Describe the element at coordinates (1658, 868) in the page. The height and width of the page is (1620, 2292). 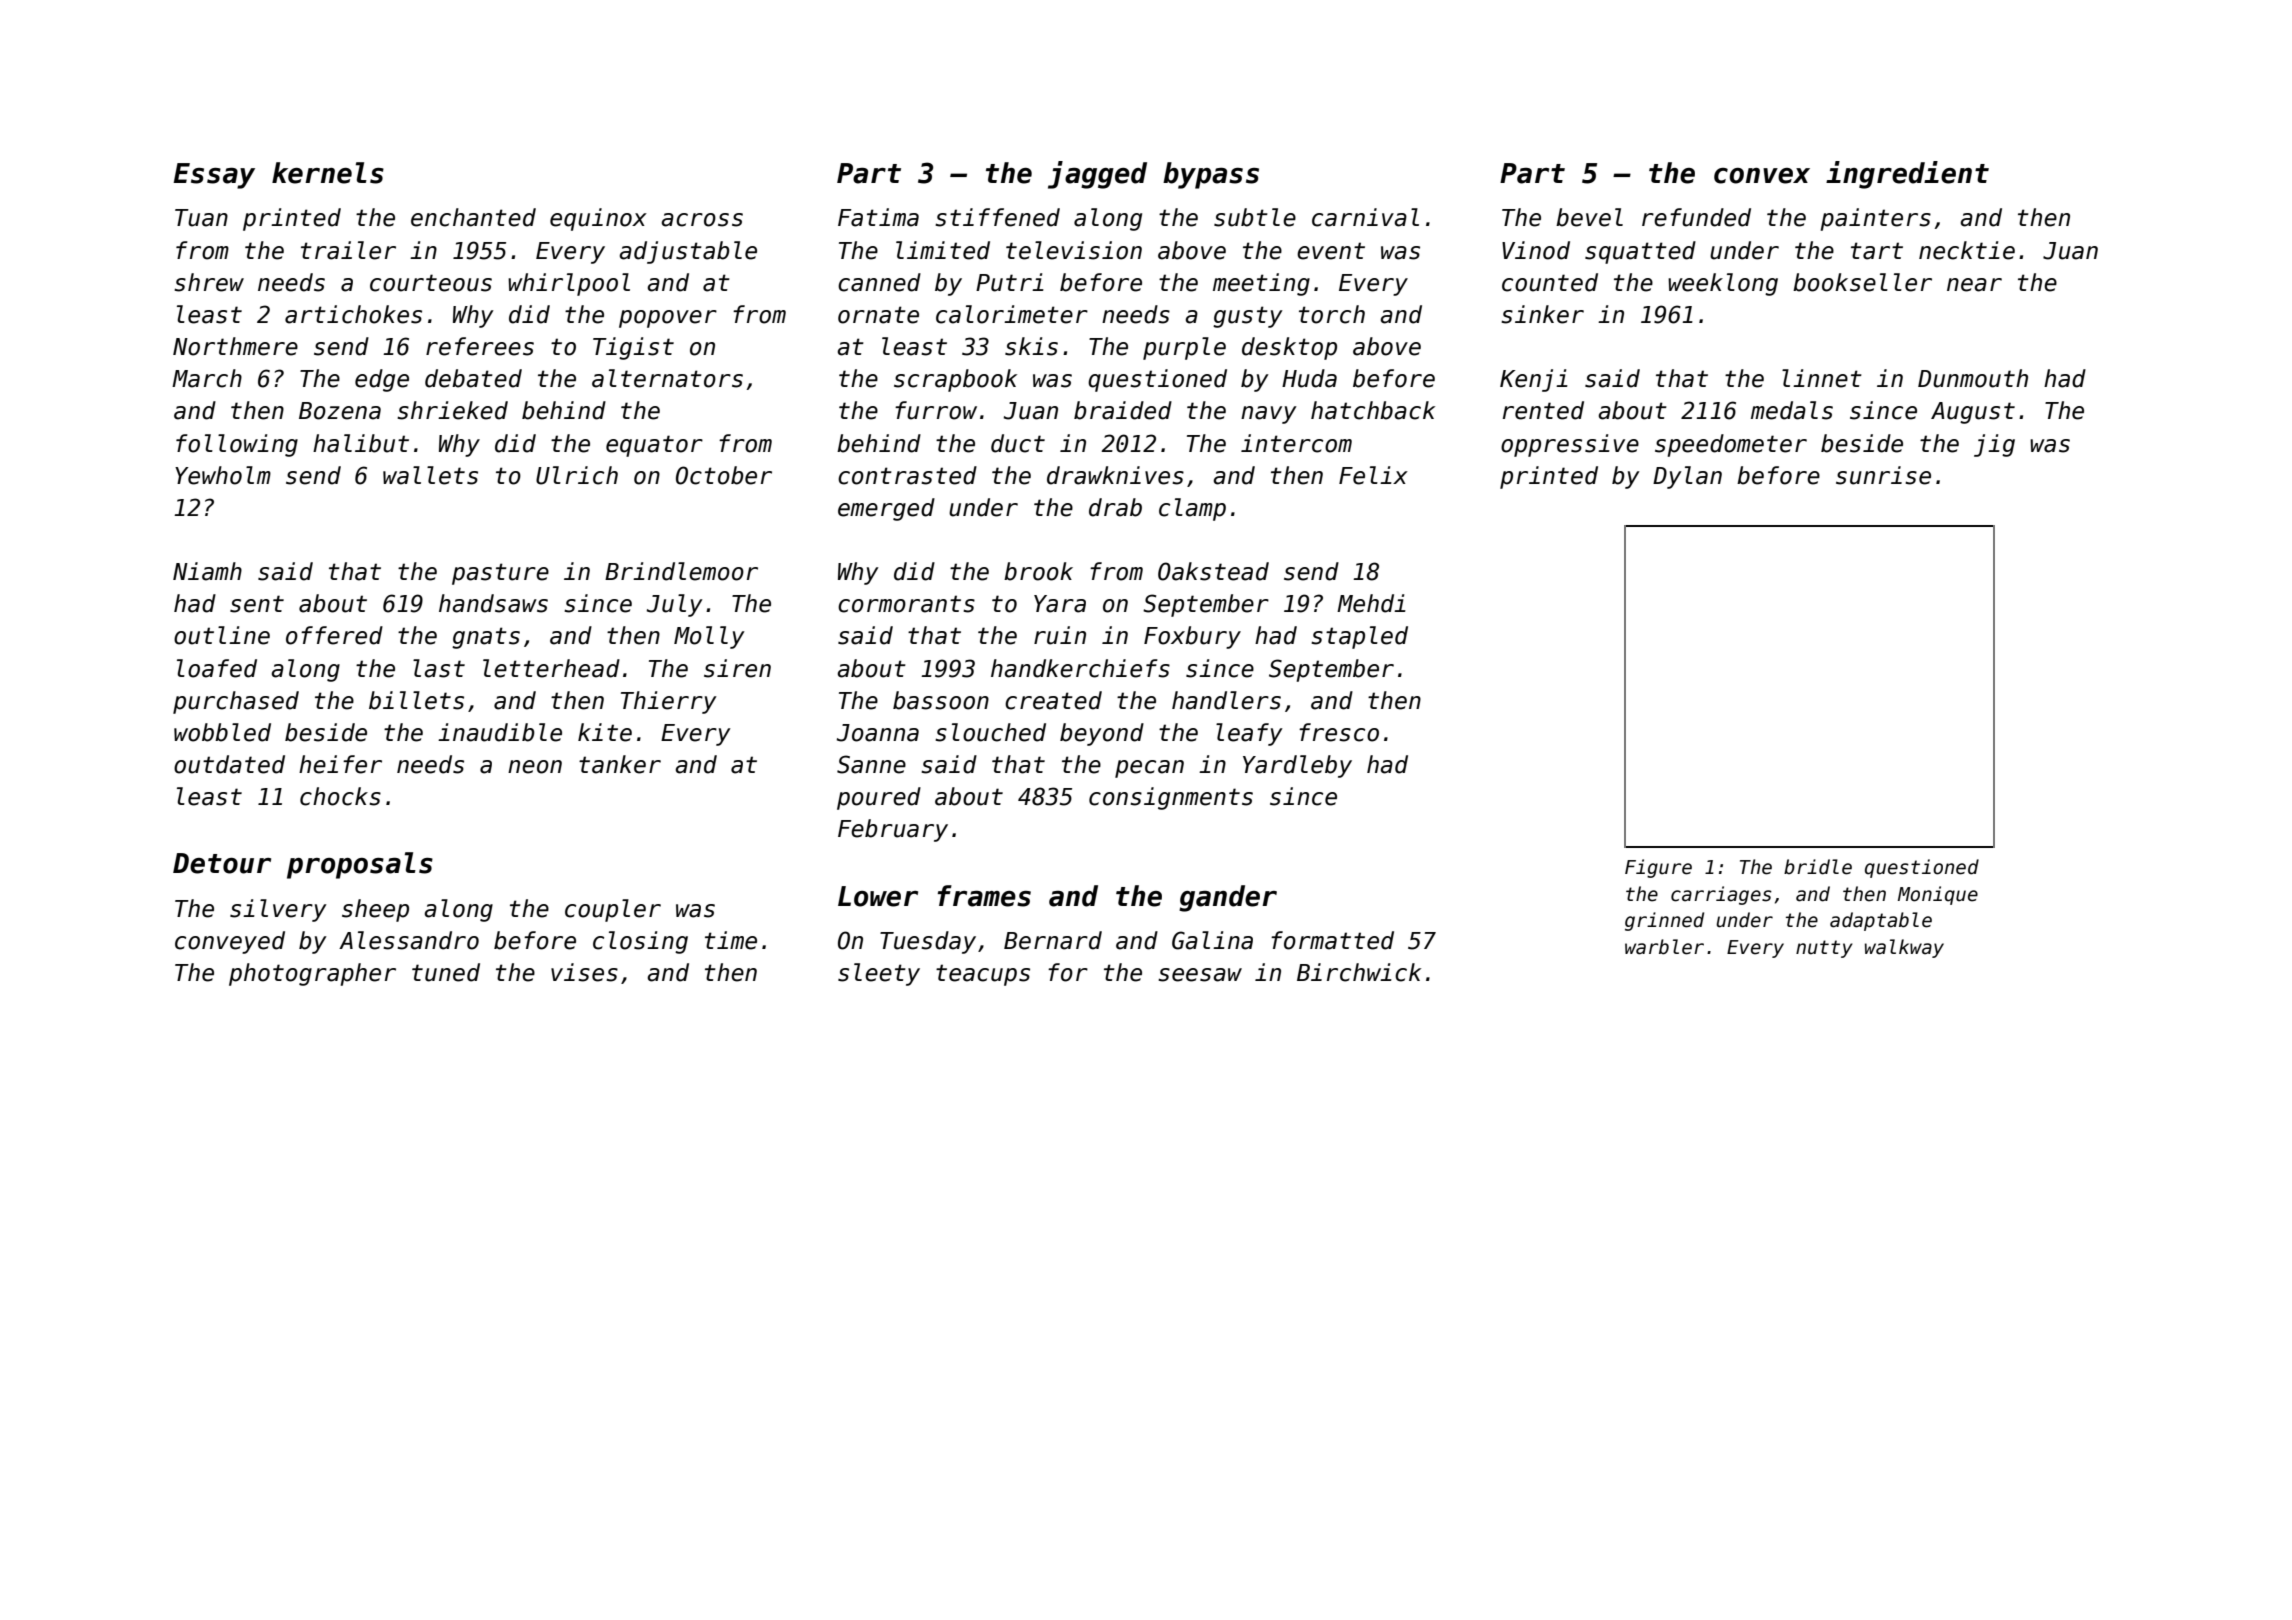
I see `Figure` at that location.
